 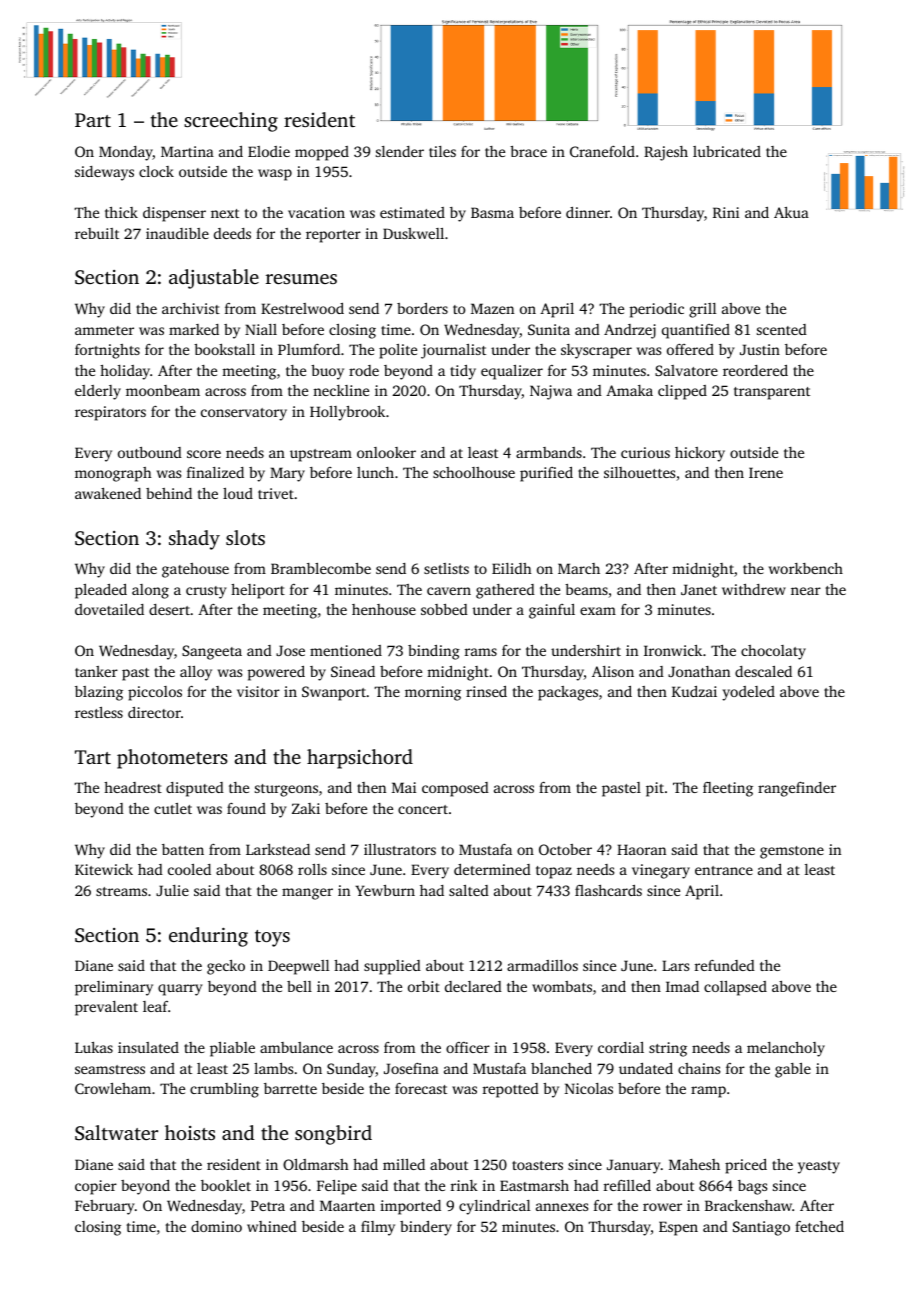 What do you see at coordinates (113, 1088) in the page?
I see `Crowleham` at bounding box center [113, 1088].
